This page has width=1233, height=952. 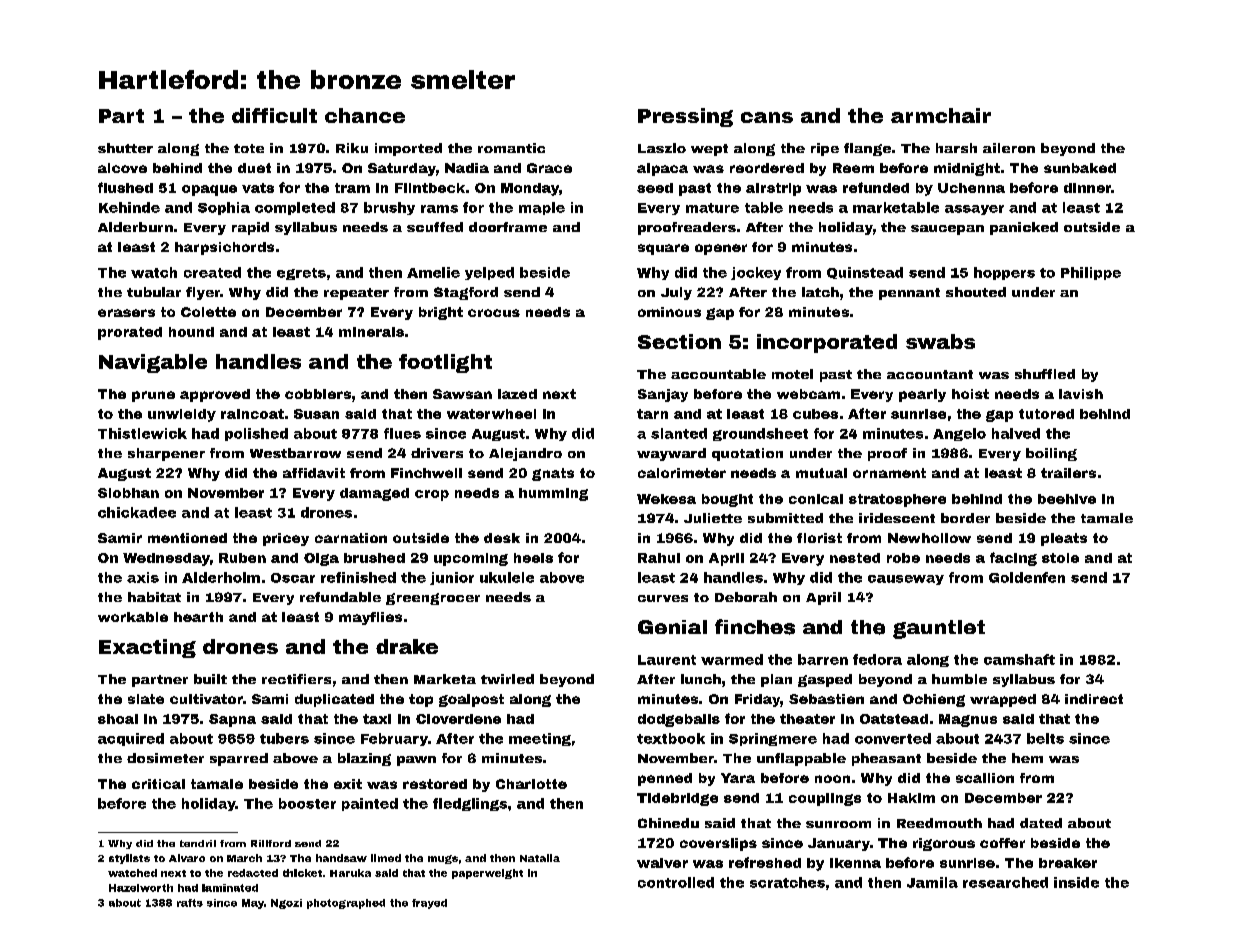 What do you see at coordinates (971, 188) in the page?
I see `Uchenna` at bounding box center [971, 188].
